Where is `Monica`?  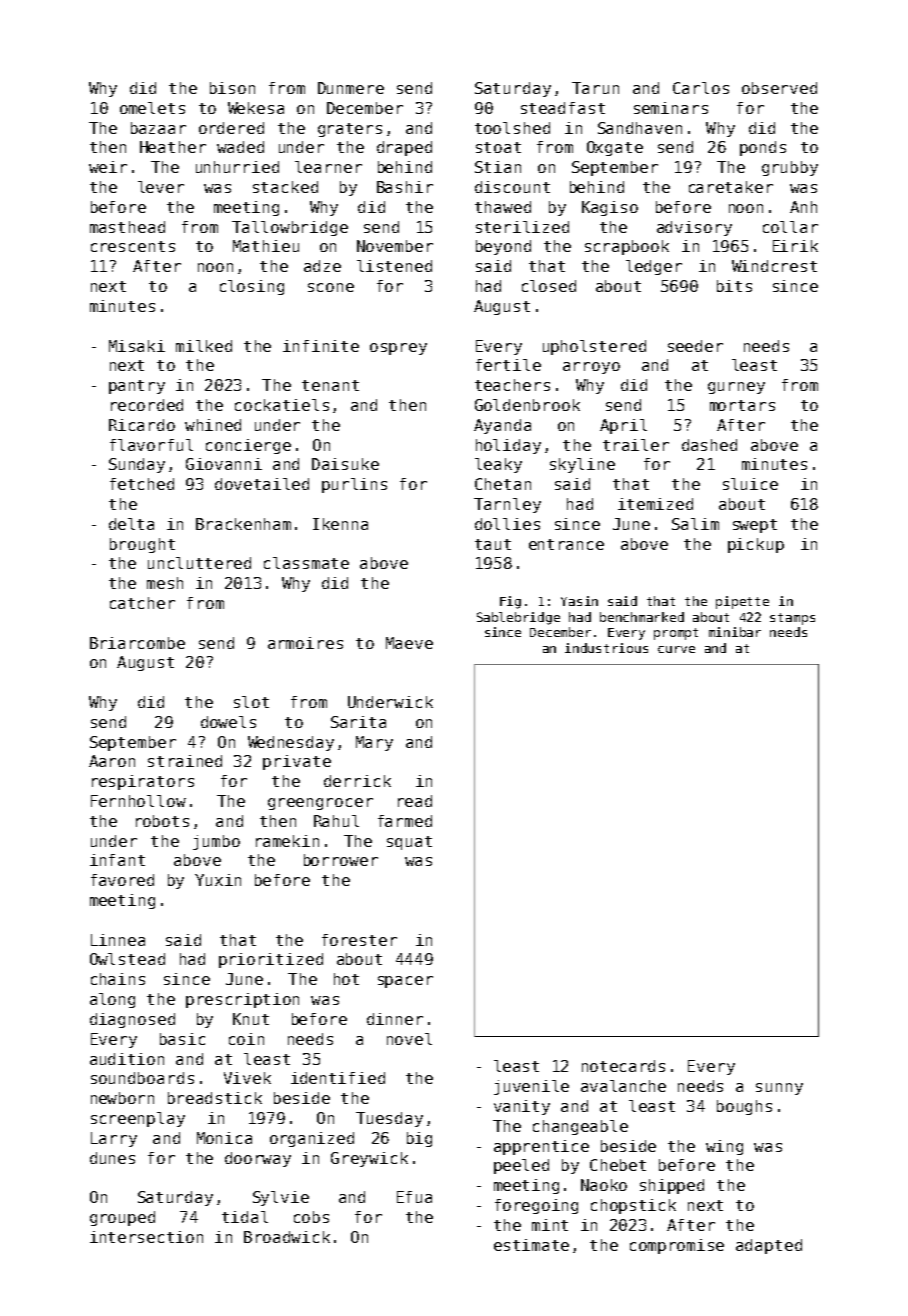
Monica is located at coordinates (224, 1138).
